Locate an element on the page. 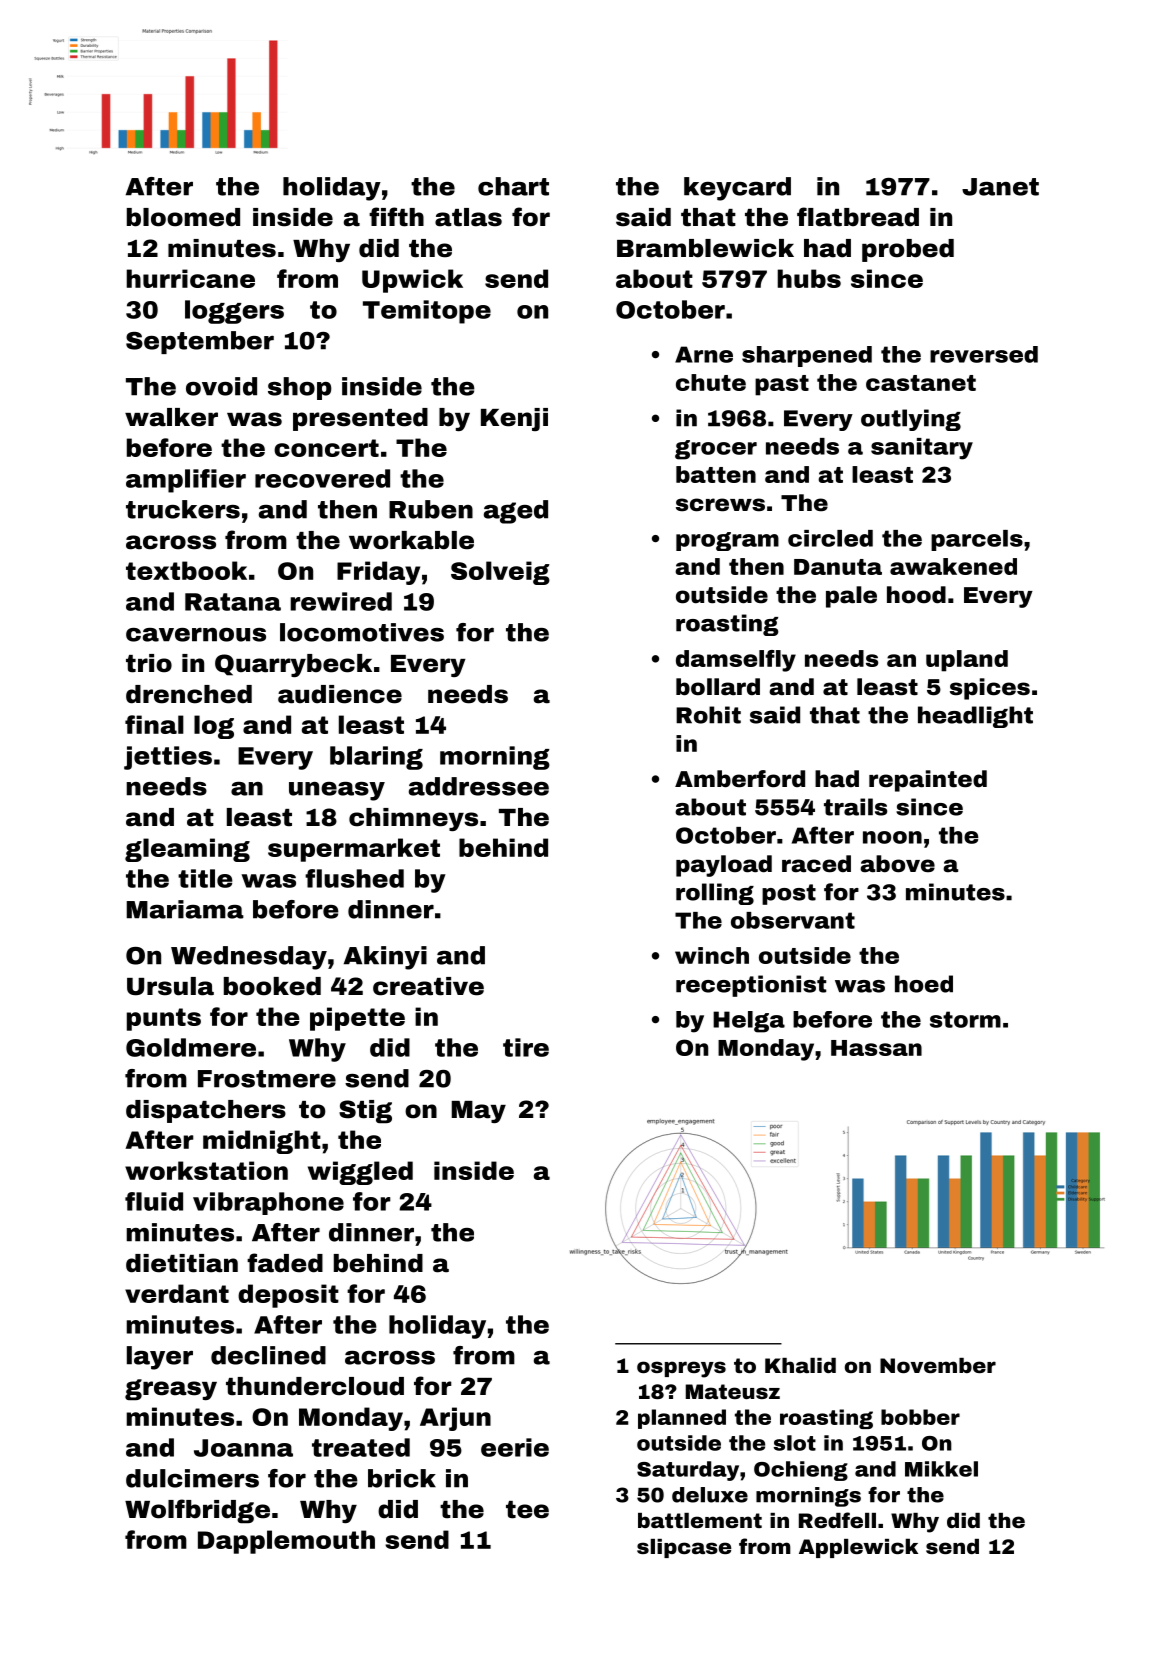 Image resolution: width=1165 pixels, height=1654 pixels. Kenji is located at coordinates (514, 419).
